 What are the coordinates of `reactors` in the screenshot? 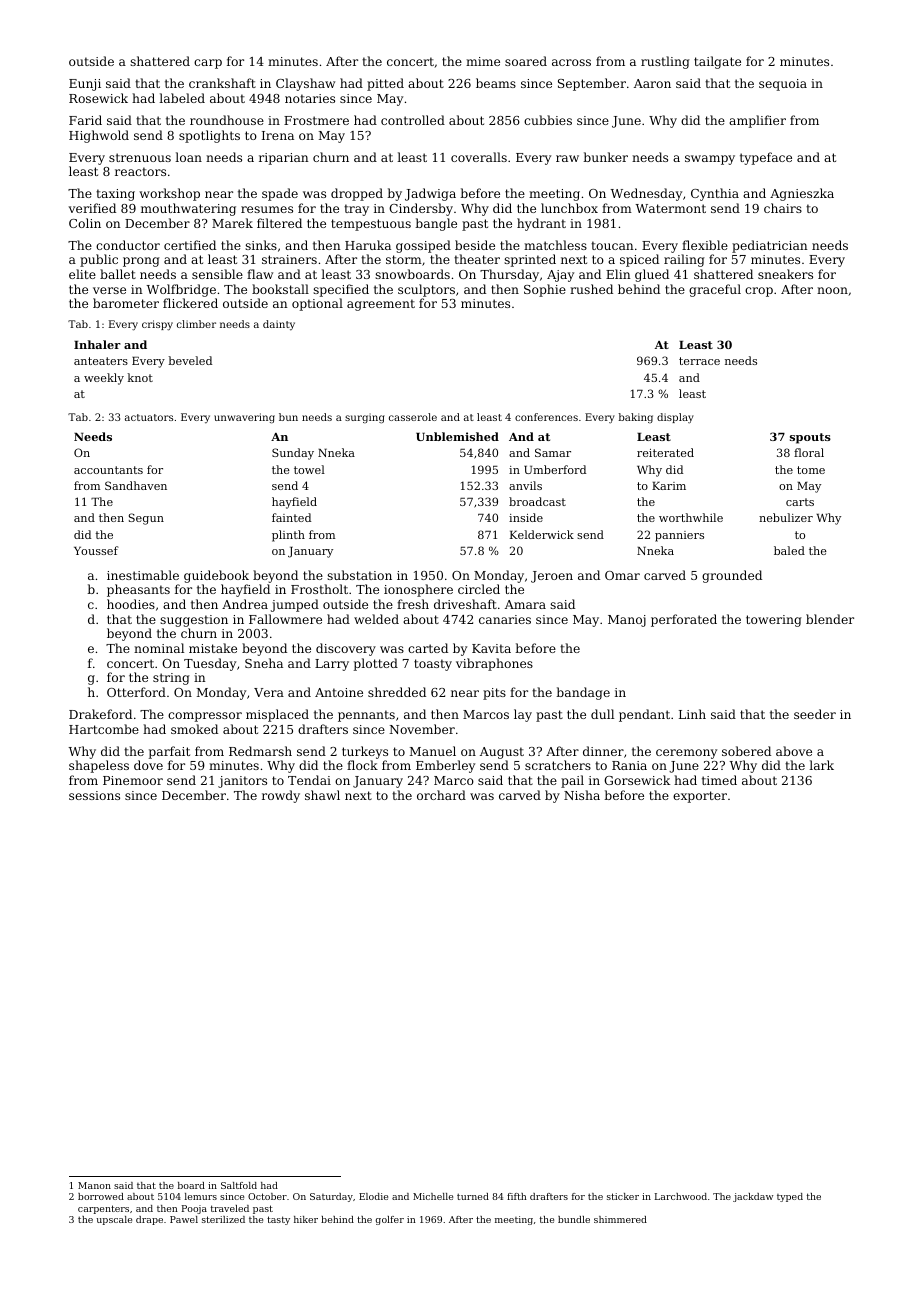 It's located at (140, 171).
